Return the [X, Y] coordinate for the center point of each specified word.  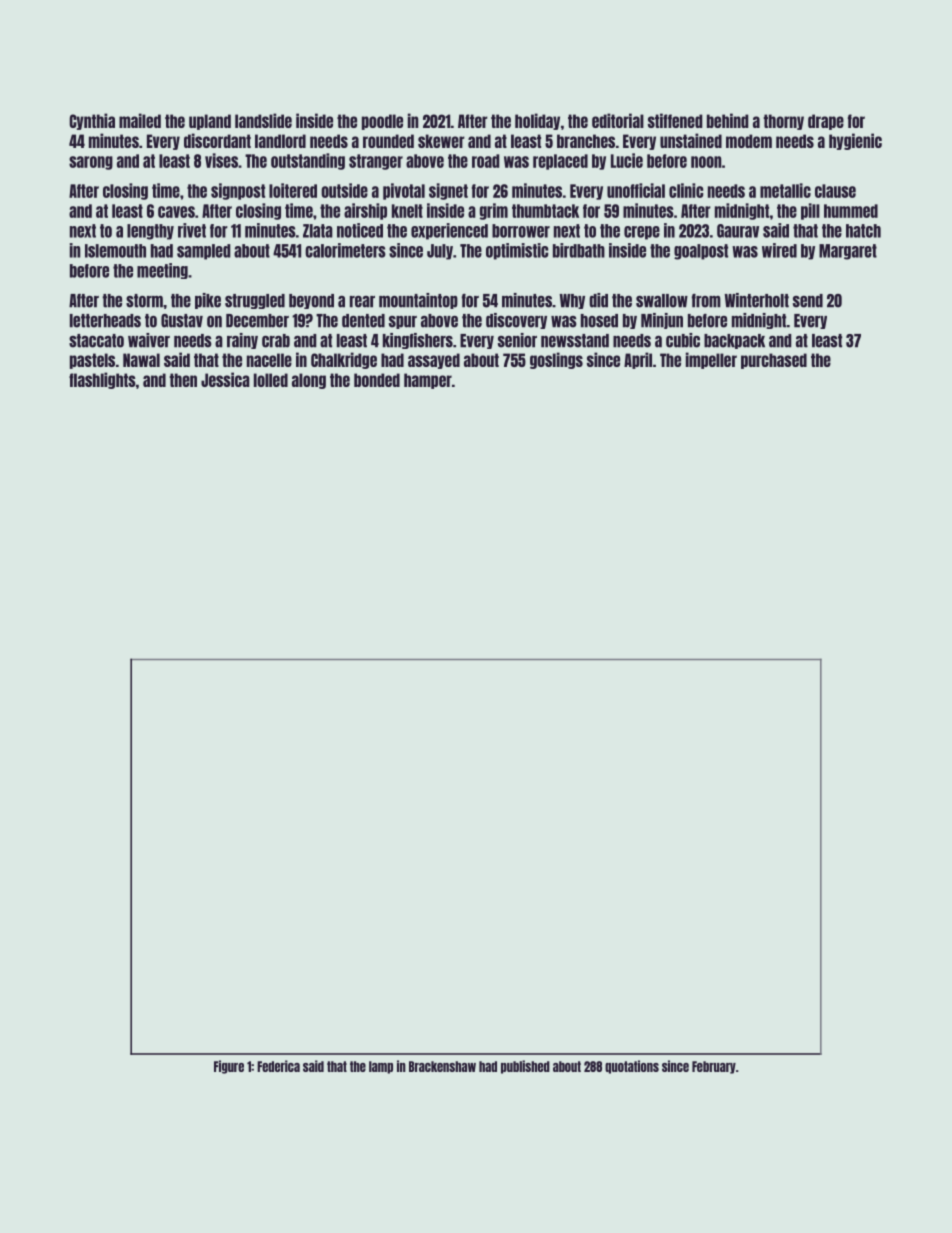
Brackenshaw [442, 1066]
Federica [278, 1066]
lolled [271, 380]
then [183, 380]
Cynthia [92, 121]
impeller [711, 360]
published [525, 1067]
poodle [382, 122]
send [808, 301]
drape [826, 122]
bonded [377, 380]
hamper [428, 381]
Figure [229, 1067]
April [638, 360]
